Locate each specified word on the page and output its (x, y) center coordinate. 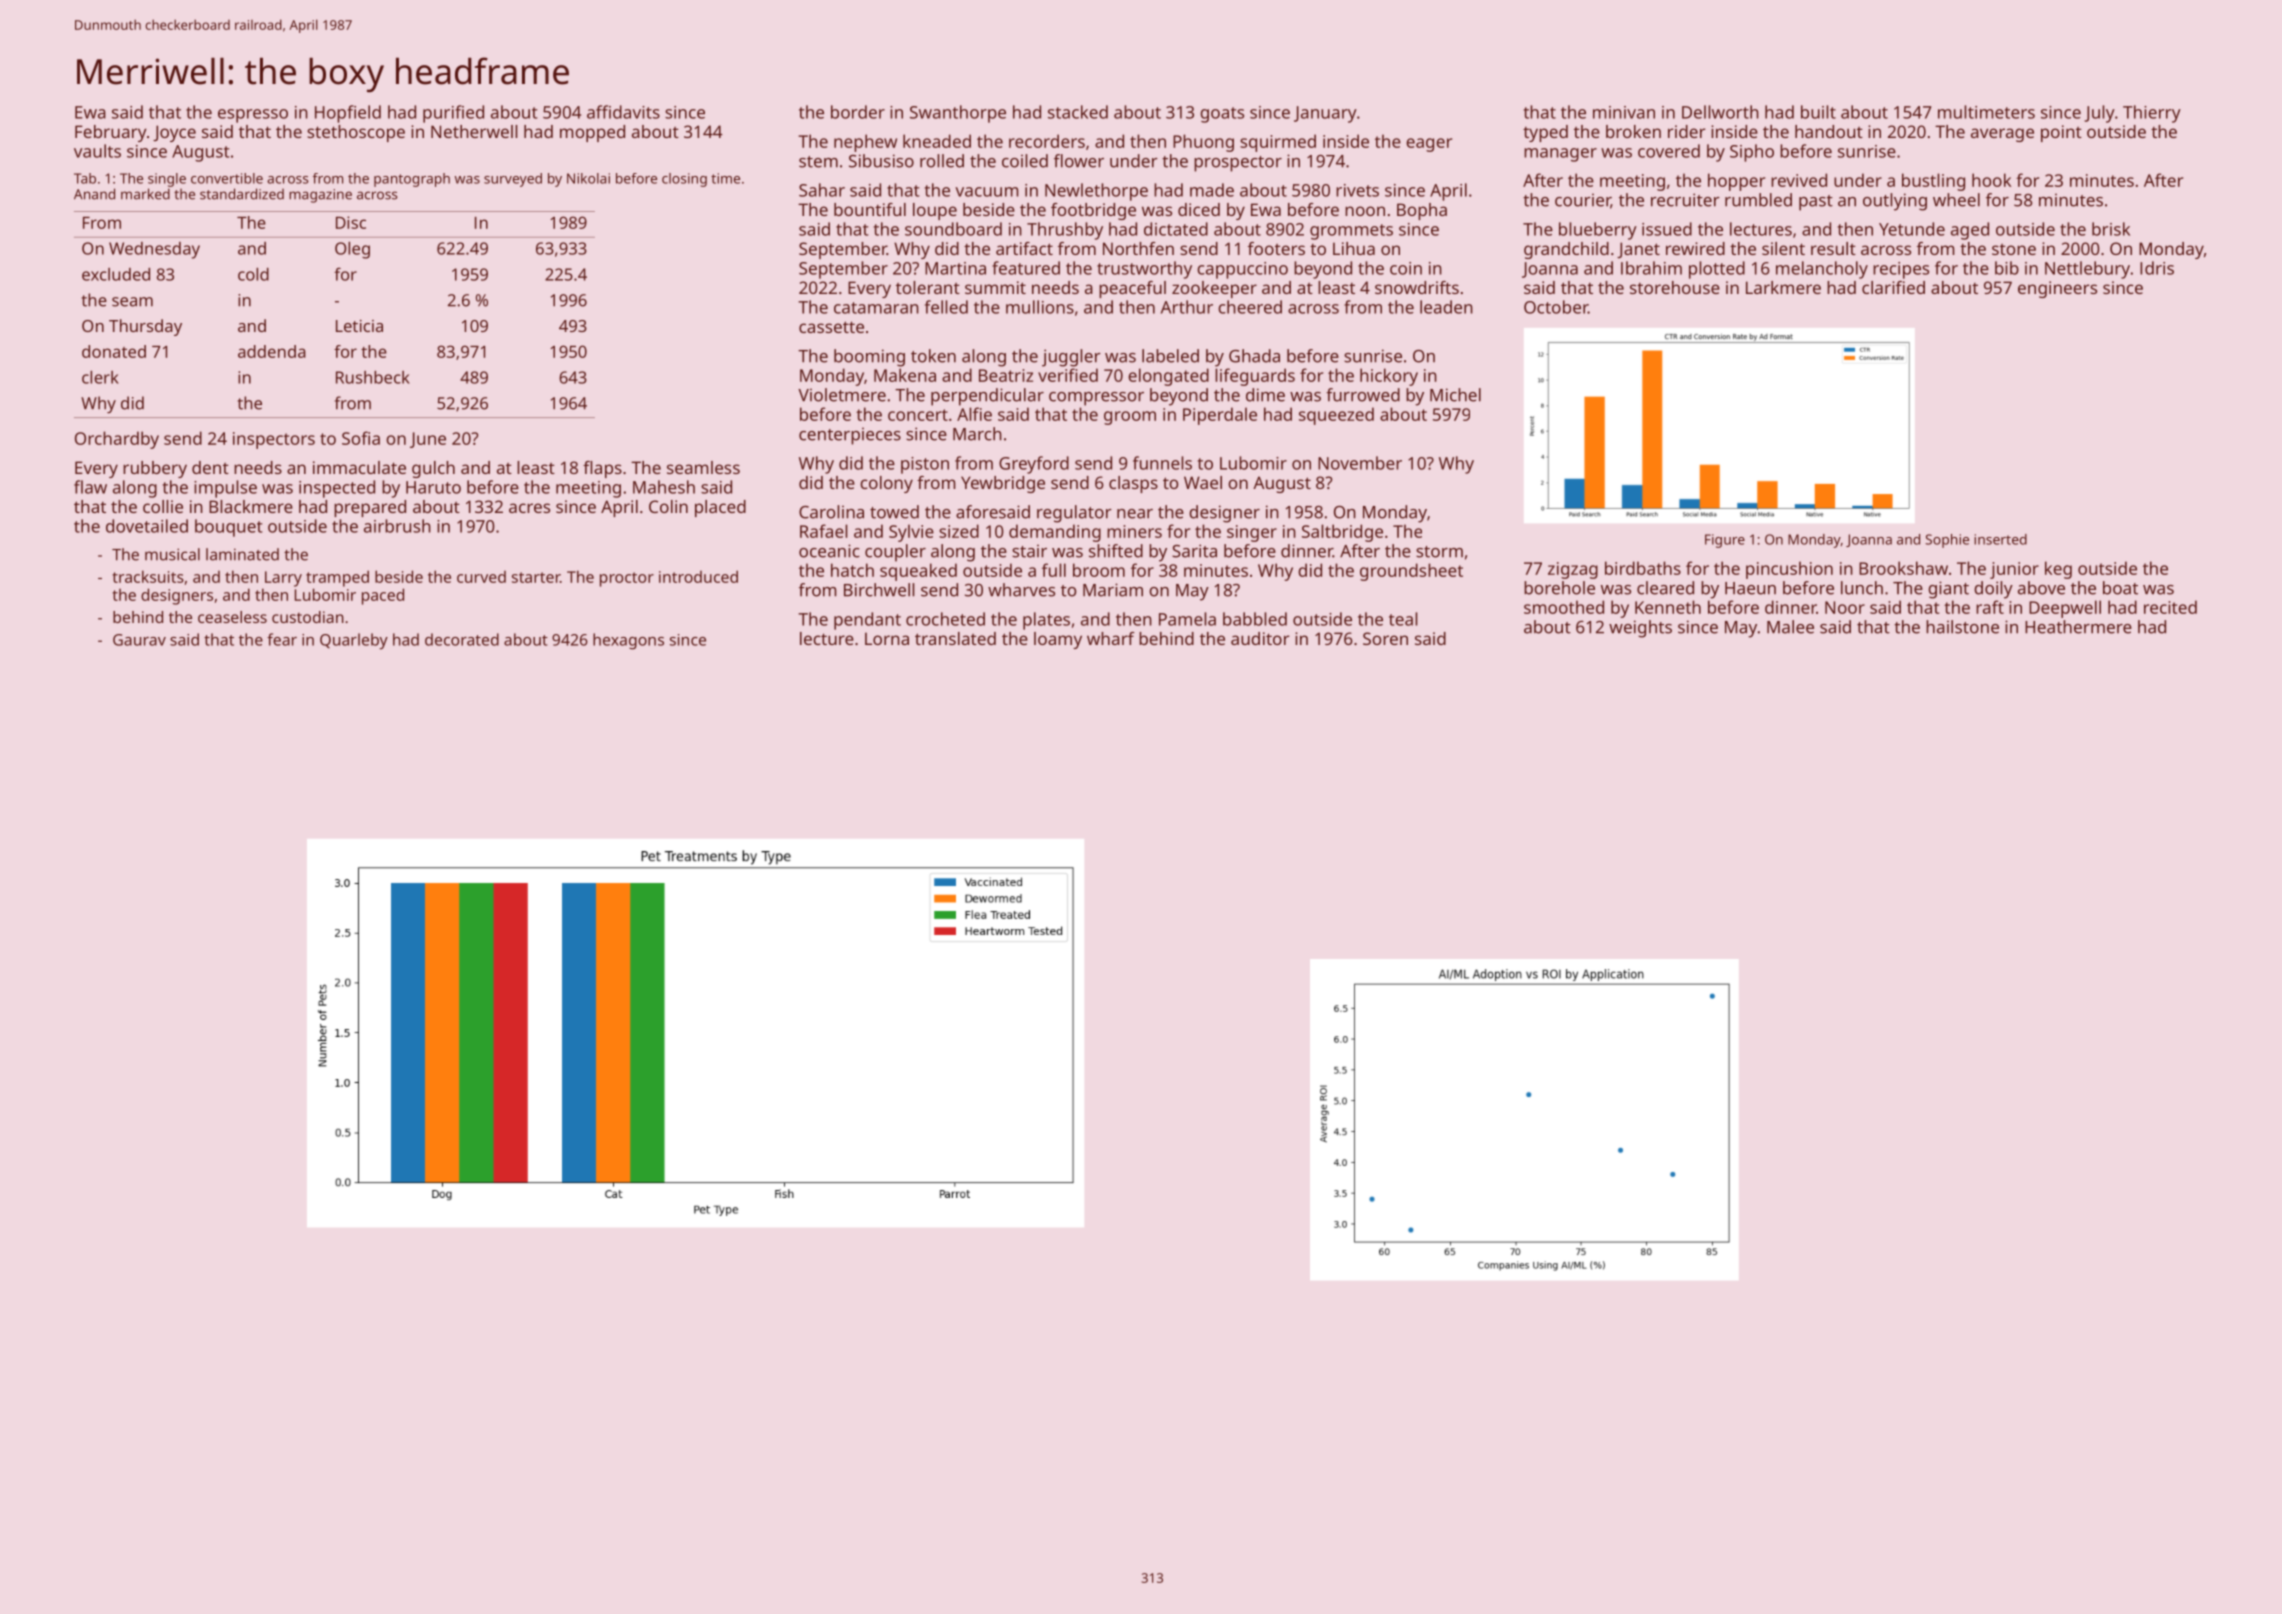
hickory (1389, 377)
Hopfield (348, 114)
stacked (1078, 112)
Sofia (361, 438)
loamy (1058, 640)
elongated (1168, 377)
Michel (1455, 395)
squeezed (1336, 416)
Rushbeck (373, 377)
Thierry (2152, 114)
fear (282, 639)
